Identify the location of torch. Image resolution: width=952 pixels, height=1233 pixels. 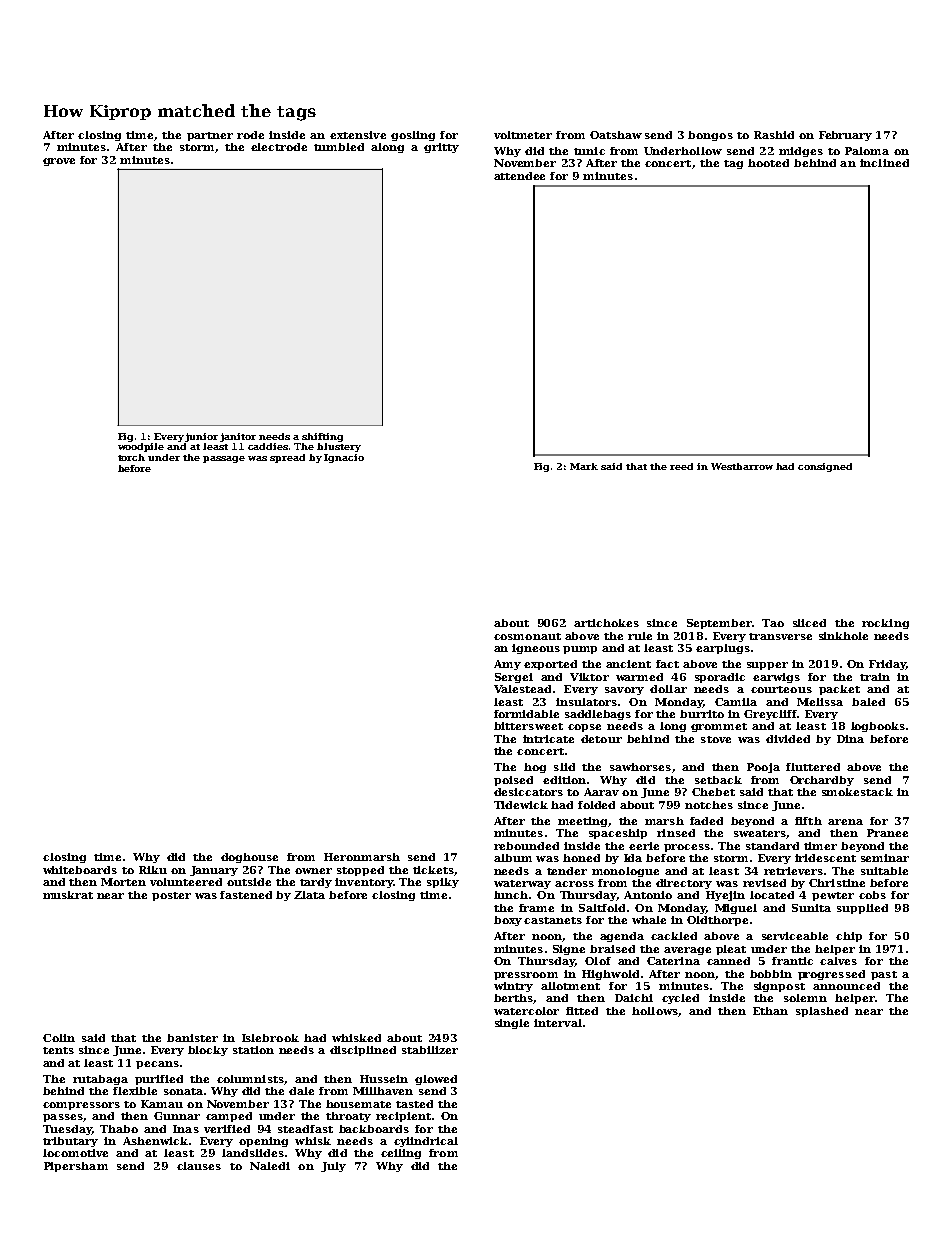
(131, 457).
